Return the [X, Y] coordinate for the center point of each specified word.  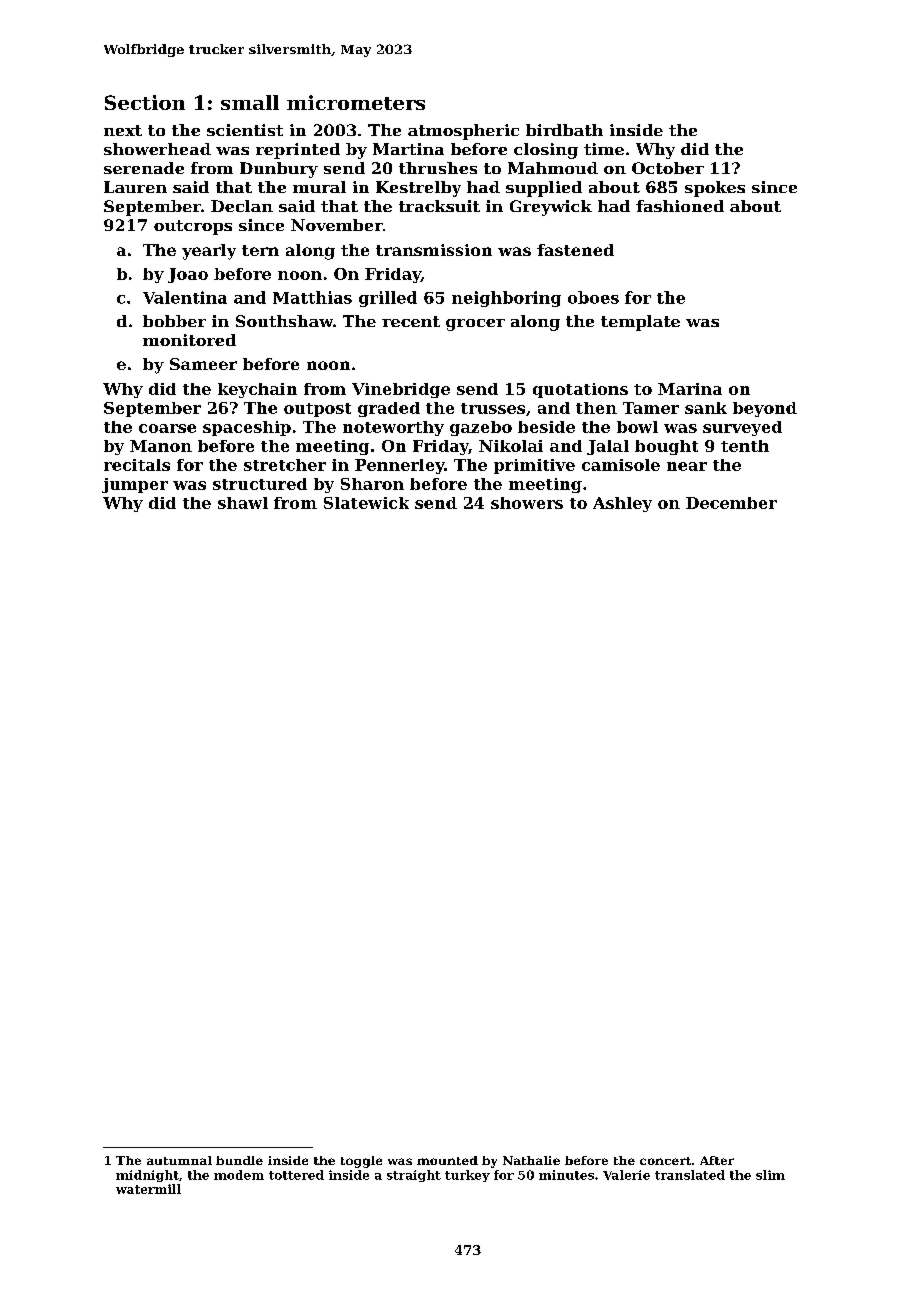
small [250, 102]
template [640, 323]
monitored [189, 340]
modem [239, 1175]
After [717, 1160]
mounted [447, 1160]
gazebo [481, 428]
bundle [239, 1160]
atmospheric [463, 132]
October [668, 168]
